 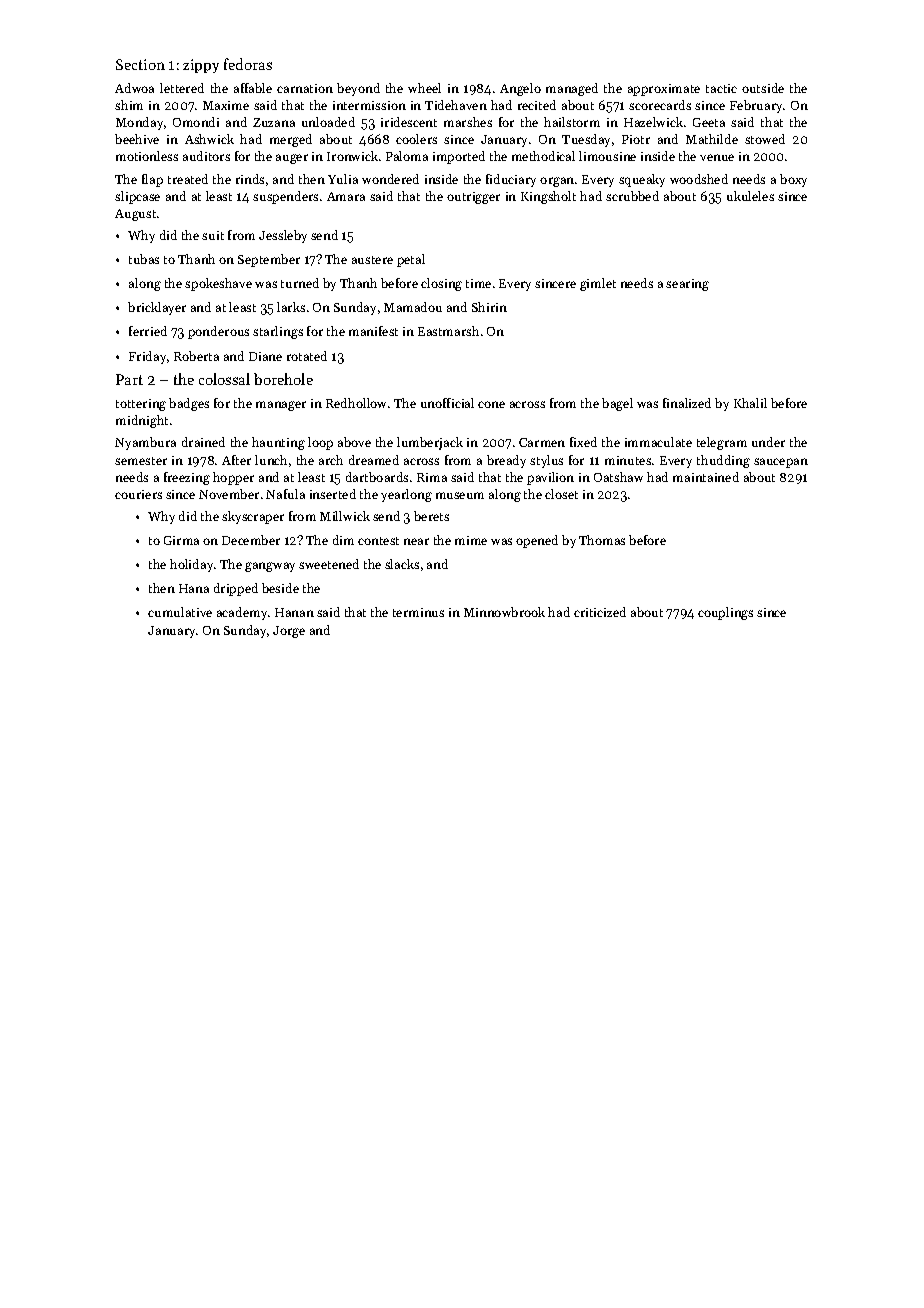 I want to click on saucepan, so click(x=781, y=463).
